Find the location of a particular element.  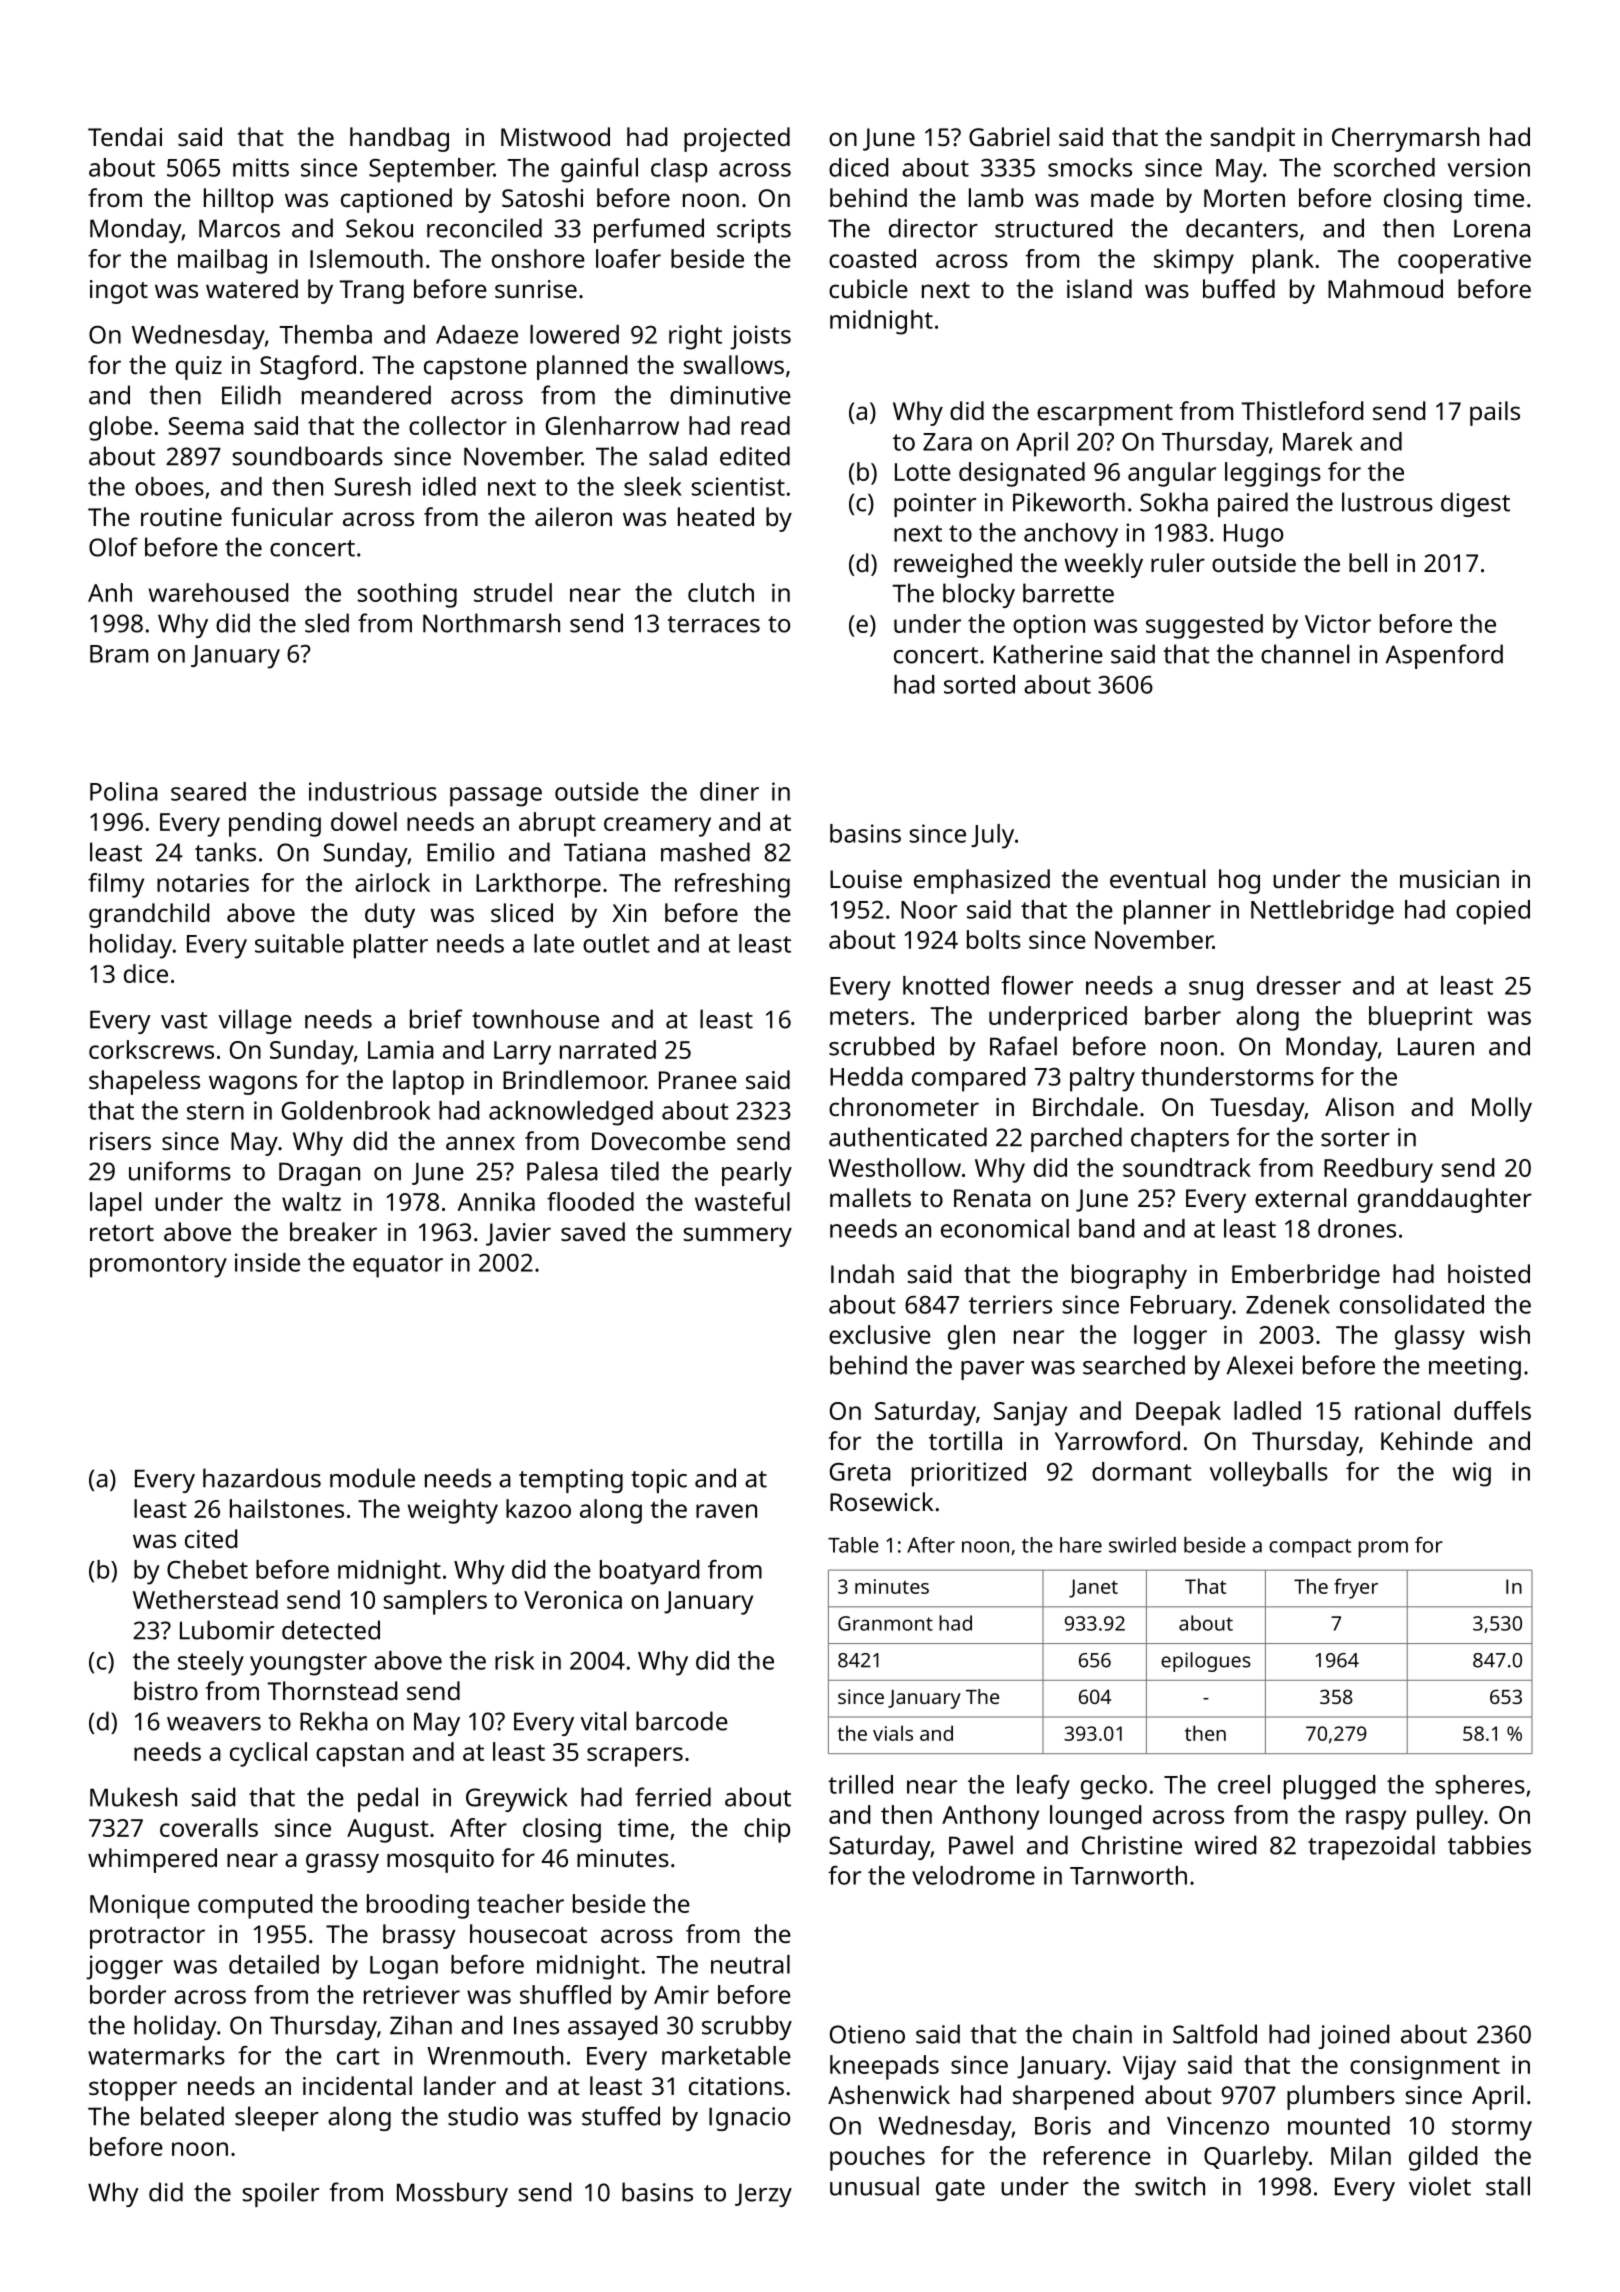

creamery is located at coordinates (657, 827).
